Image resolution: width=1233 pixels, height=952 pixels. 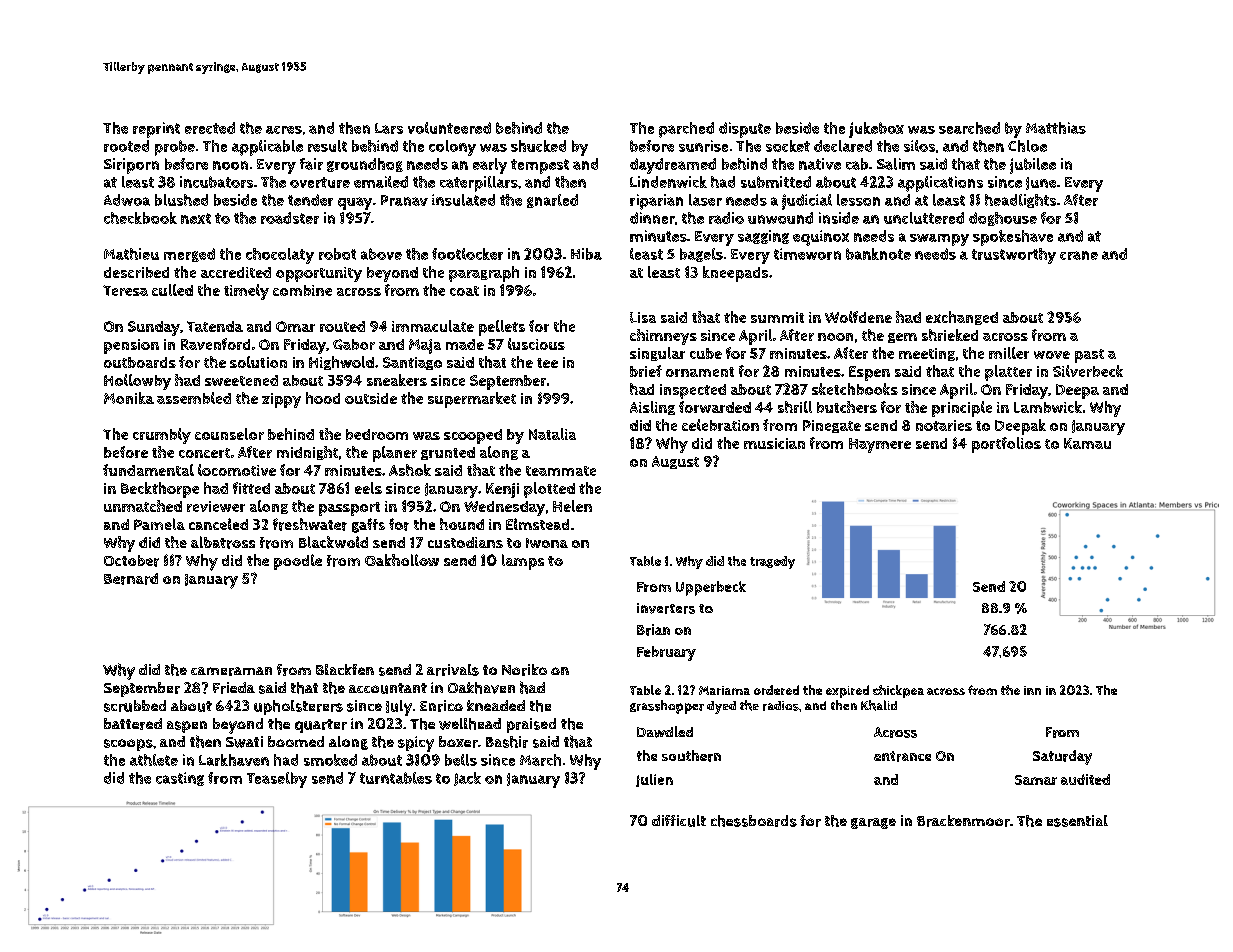 What do you see at coordinates (1085, 779) in the document?
I see `audited` at bounding box center [1085, 779].
